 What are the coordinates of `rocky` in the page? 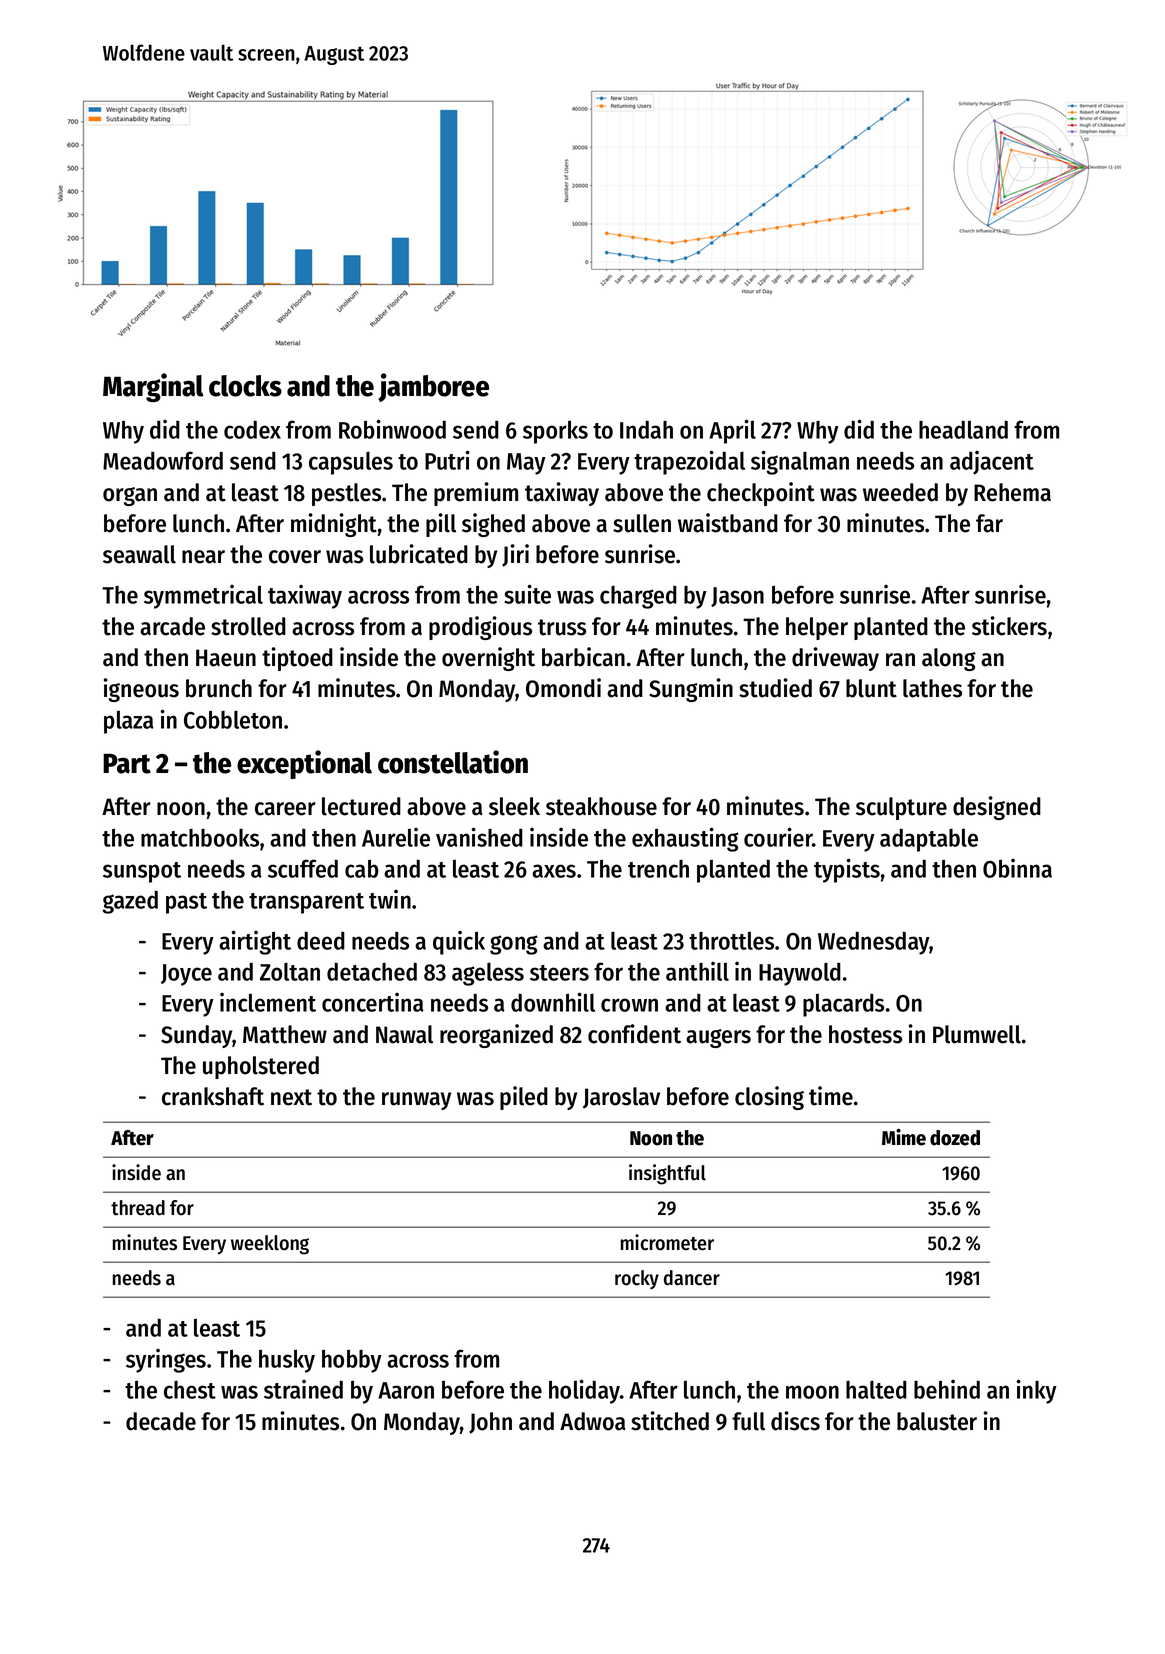 It's located at (637, 1279).
